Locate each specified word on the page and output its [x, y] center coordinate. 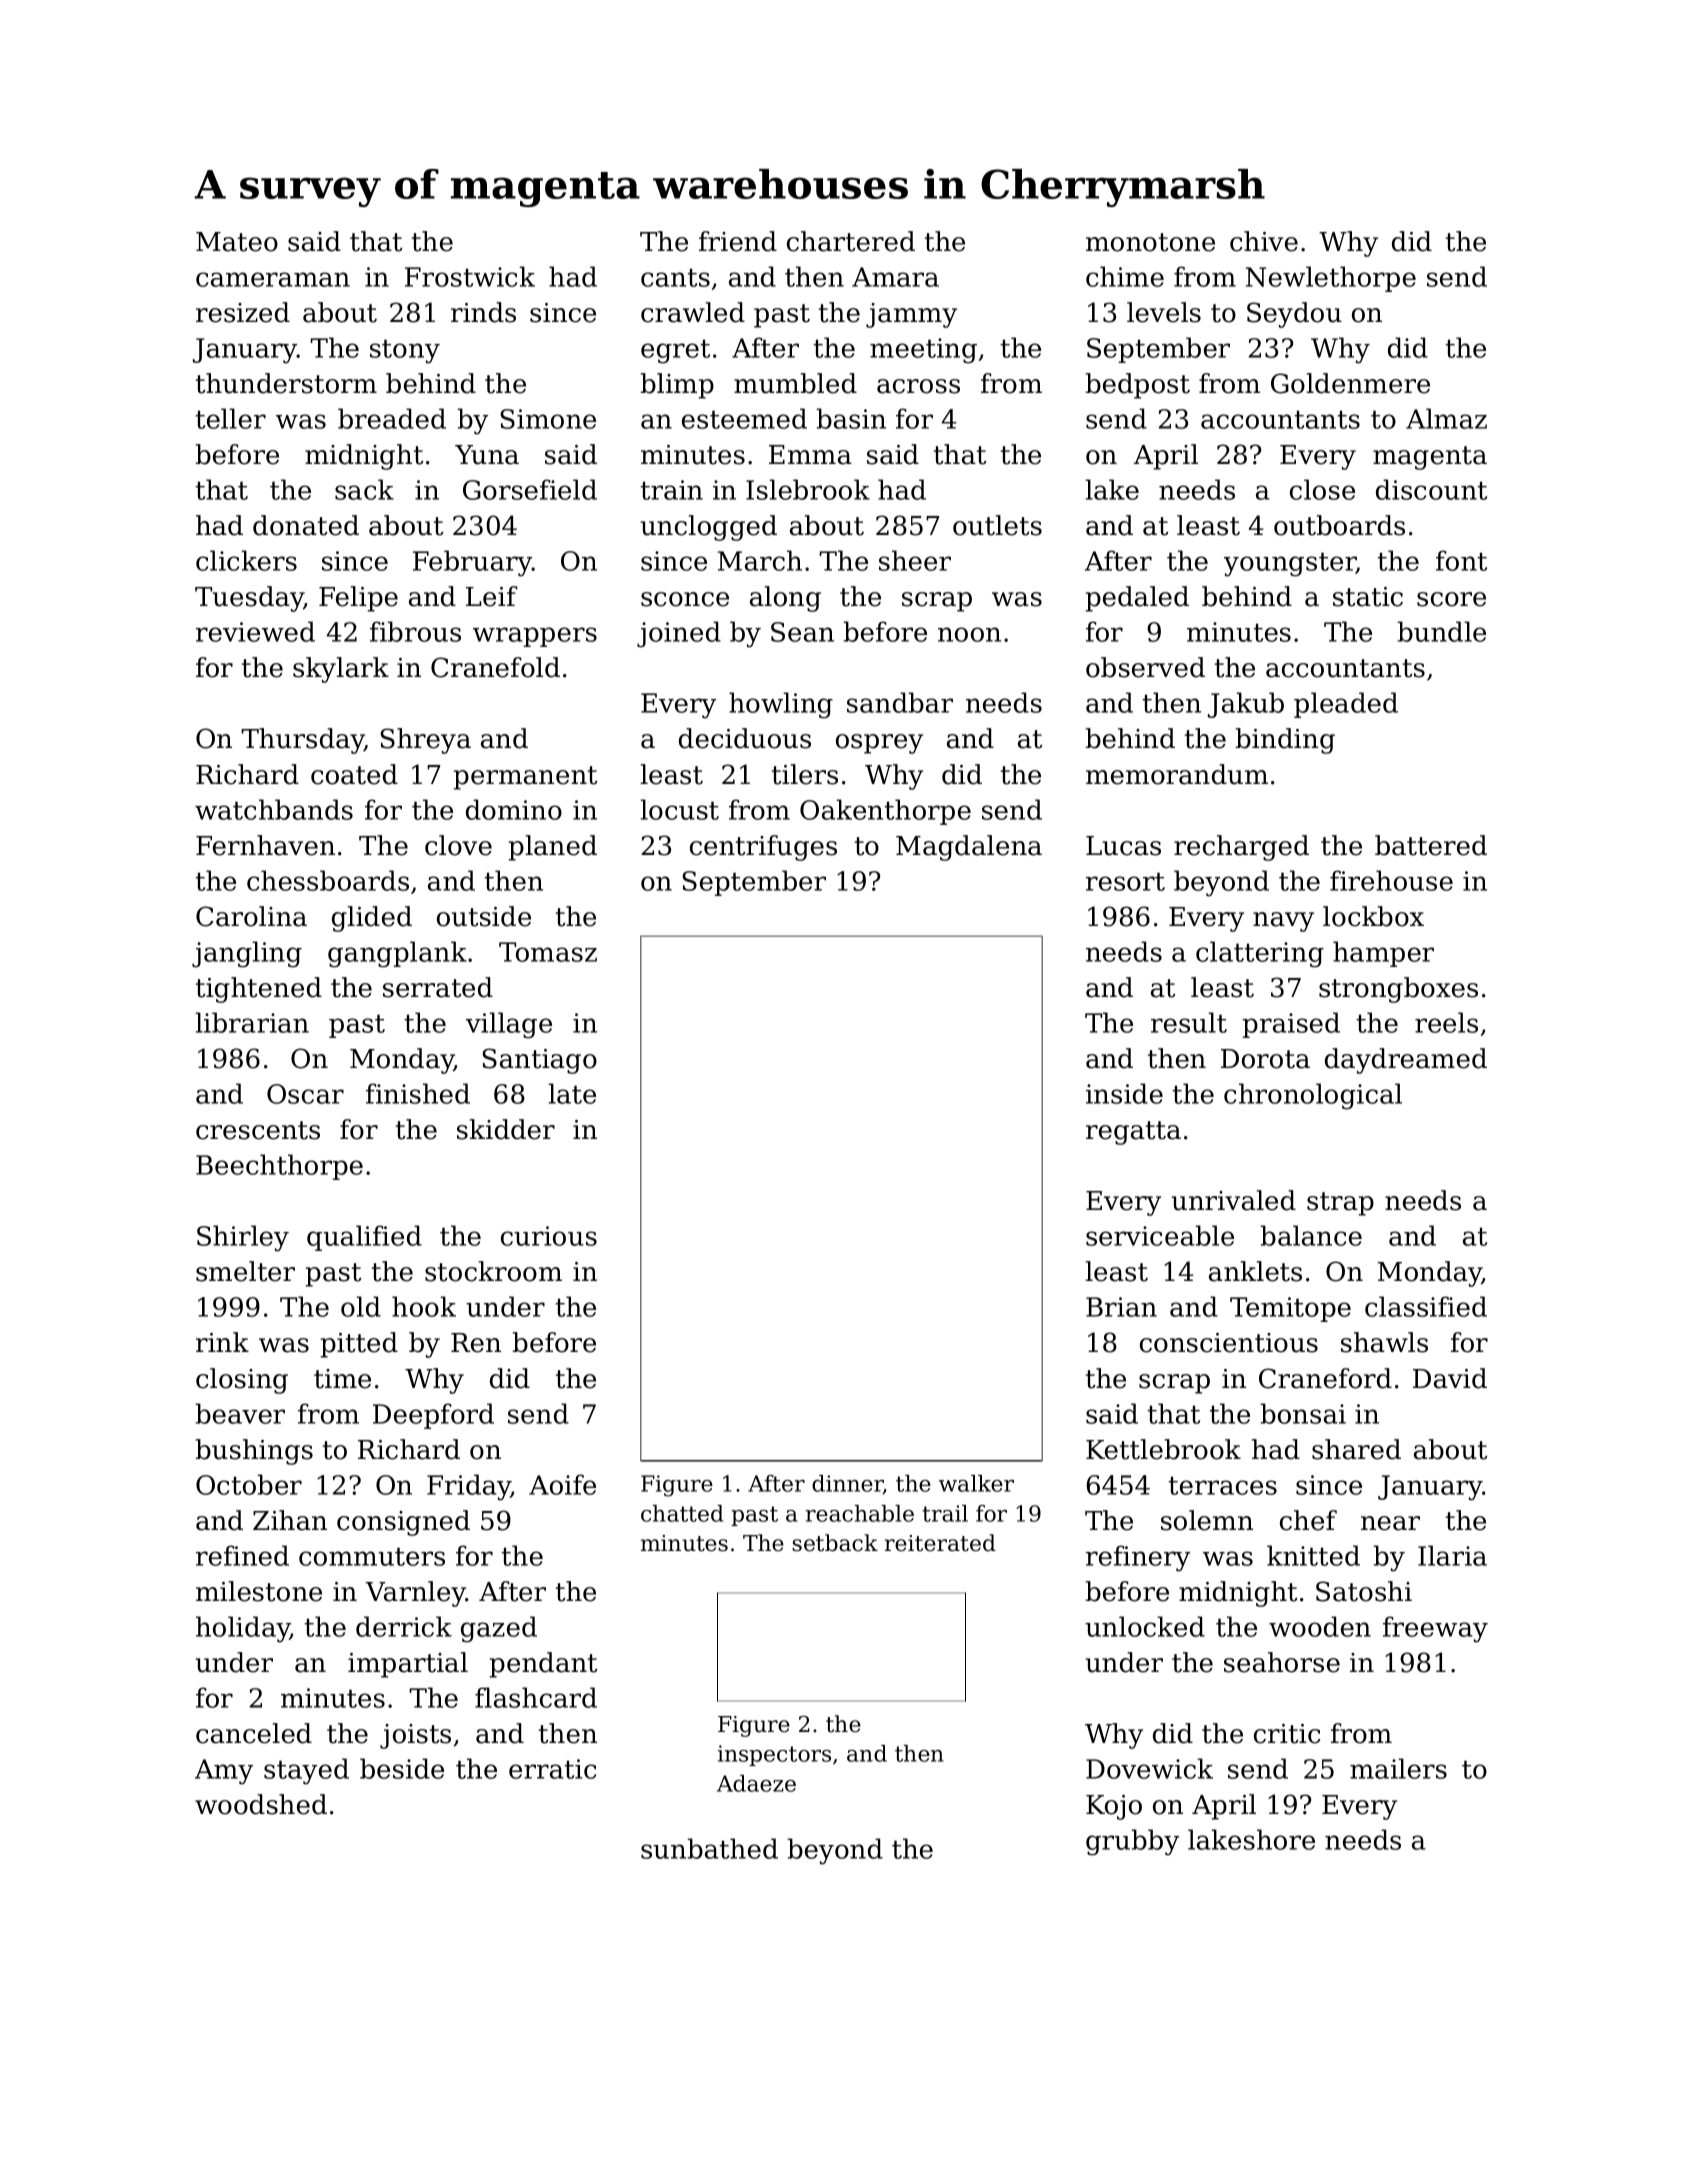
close [1322, 489]
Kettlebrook [1163, 1449]
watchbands [274, 809]
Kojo [1114, 1807]
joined [679, 634]
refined [242, 1555]
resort [1125, 881]
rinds [483, 312]
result [1189, 1022]
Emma [810, 455]
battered [1431, 845]
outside [484, 916]
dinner [848, 1484]
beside [402, 1768]
